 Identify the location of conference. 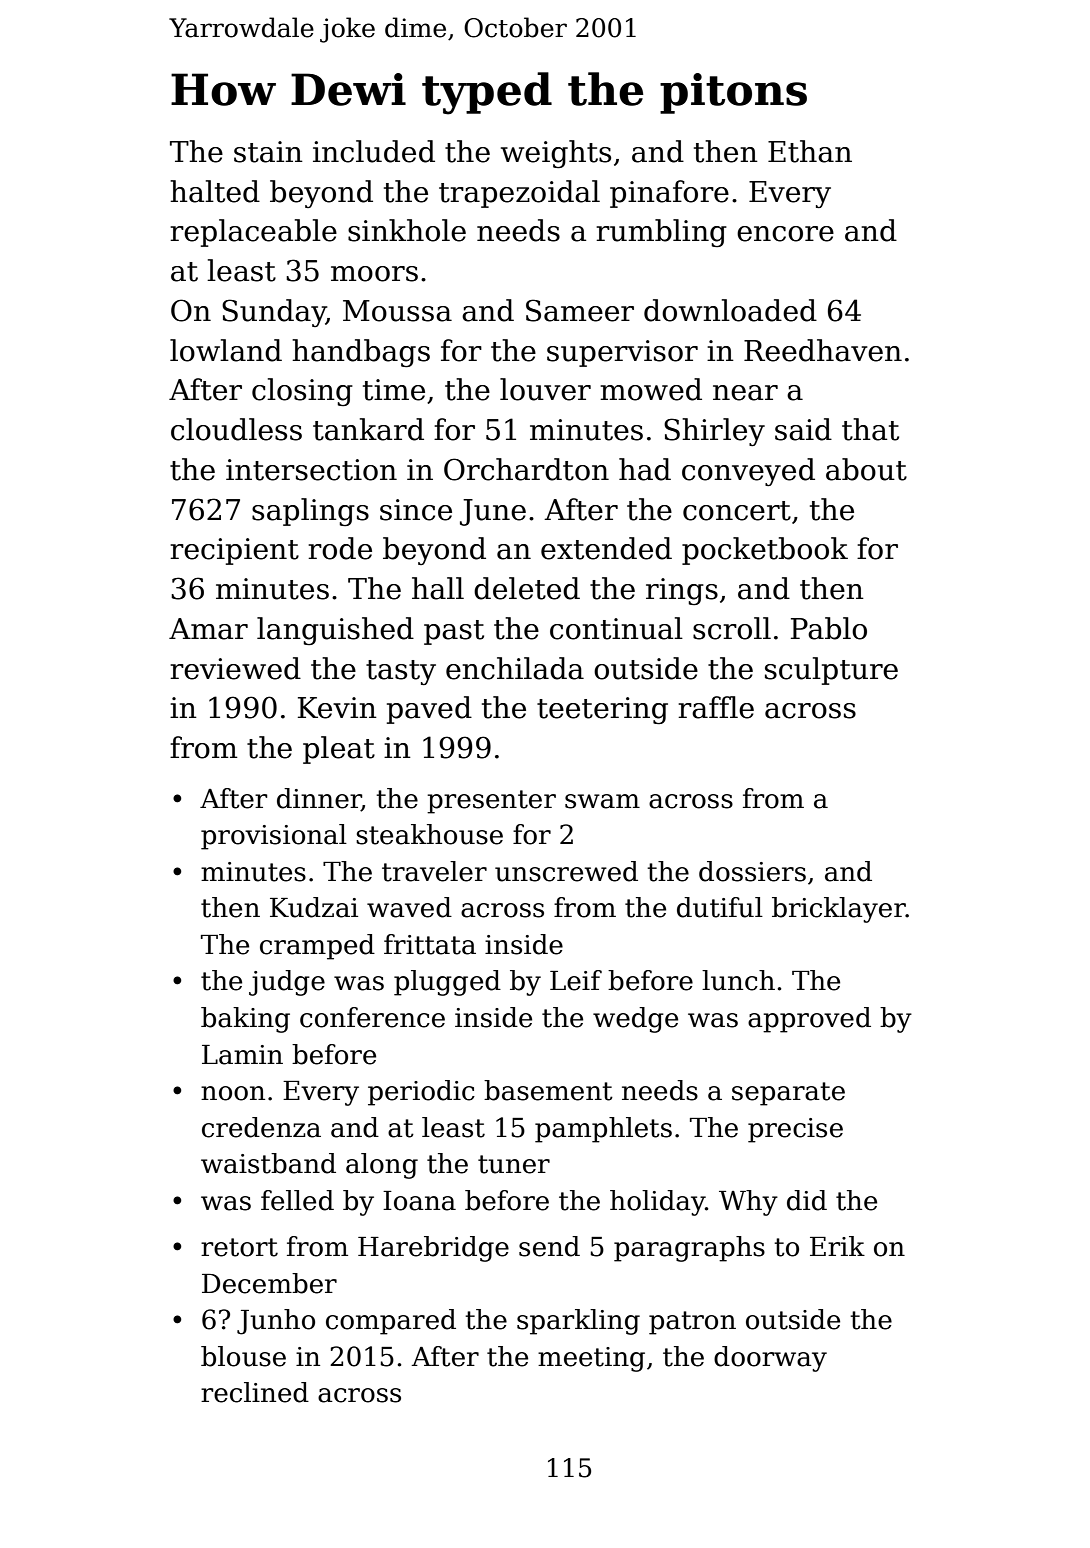
(372, 1017).
